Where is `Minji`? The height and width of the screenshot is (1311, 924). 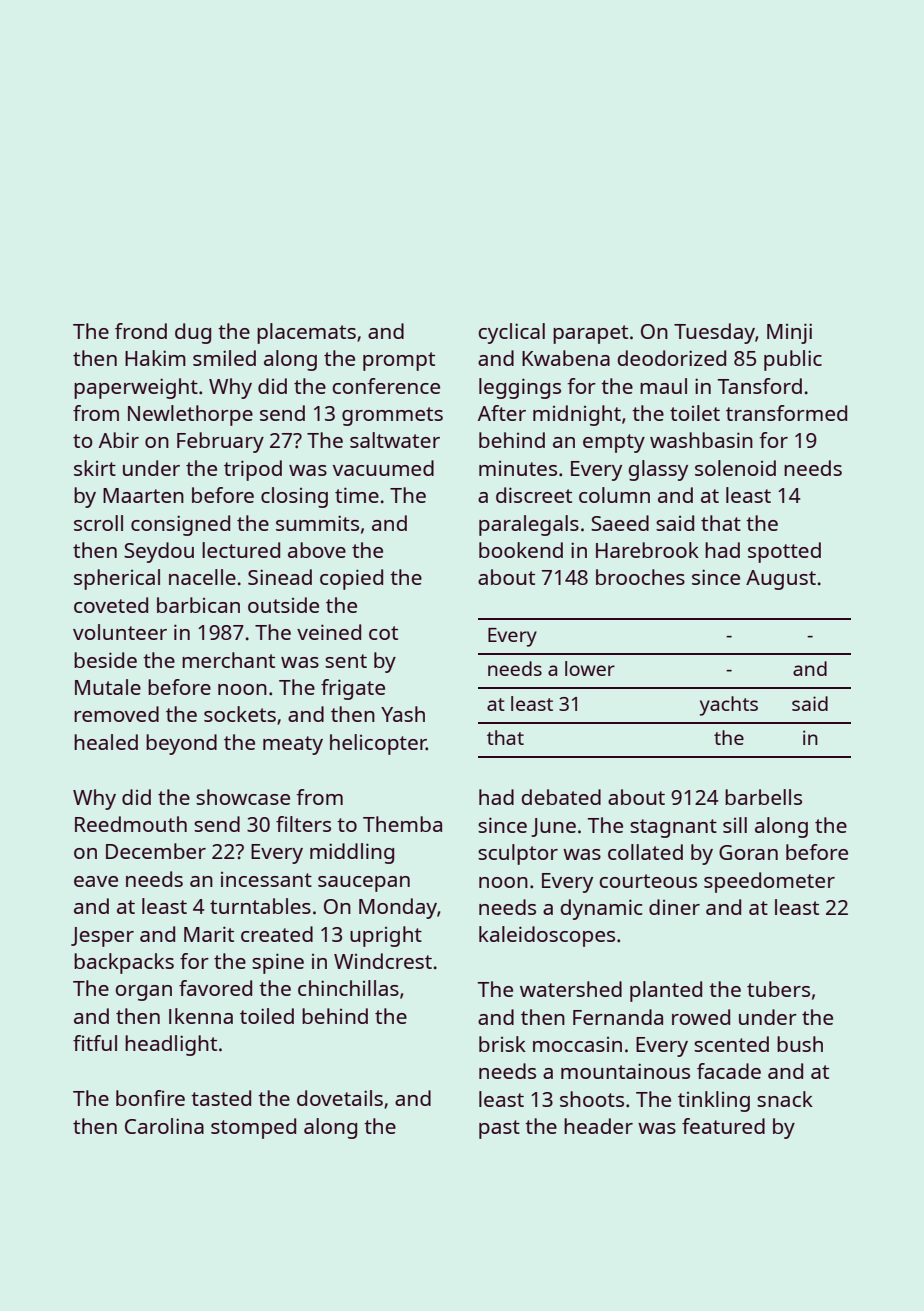
Minji is located at coordinates (789, 333).
